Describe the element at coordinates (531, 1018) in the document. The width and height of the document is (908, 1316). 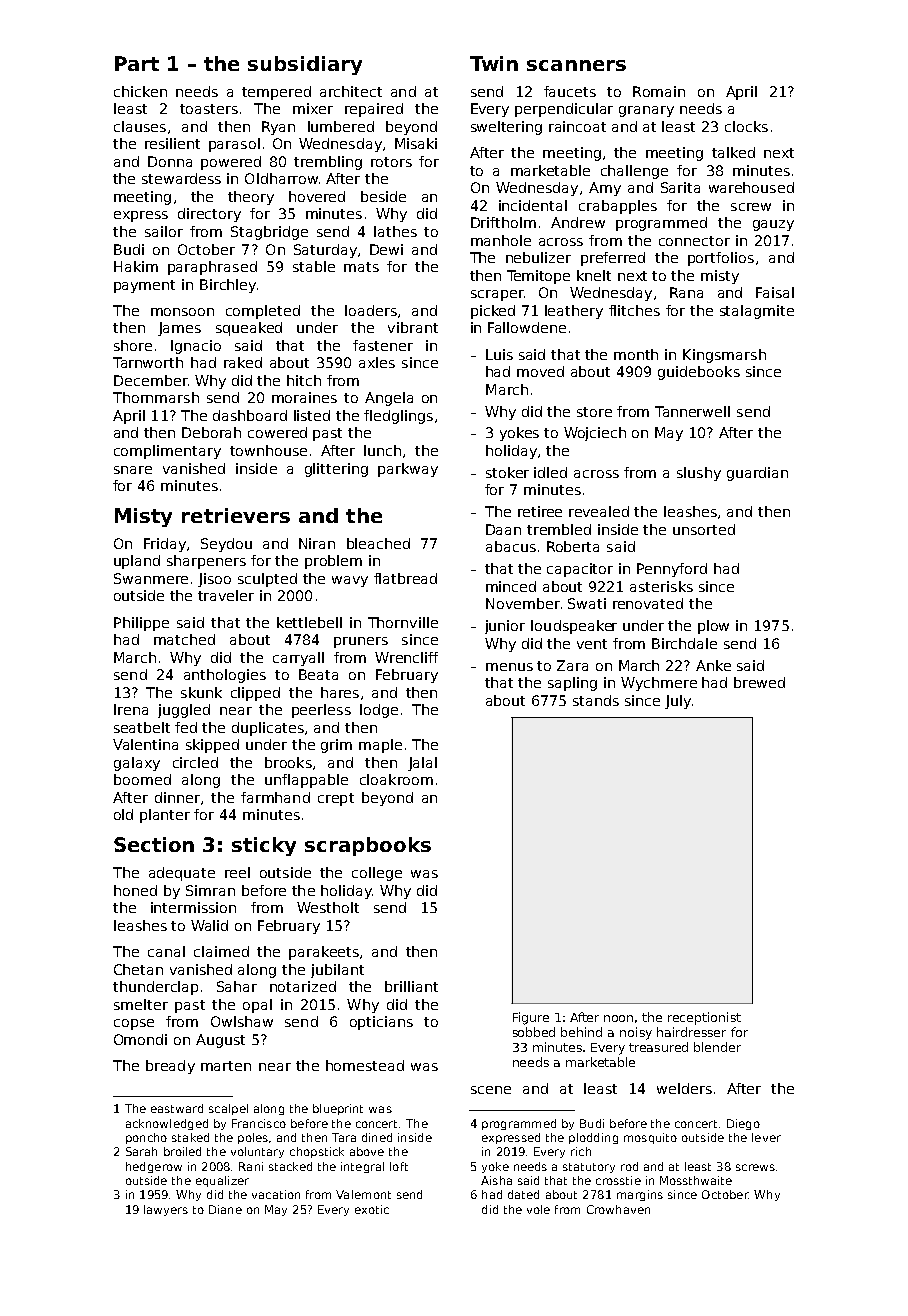
I see `Figure` at that location.
